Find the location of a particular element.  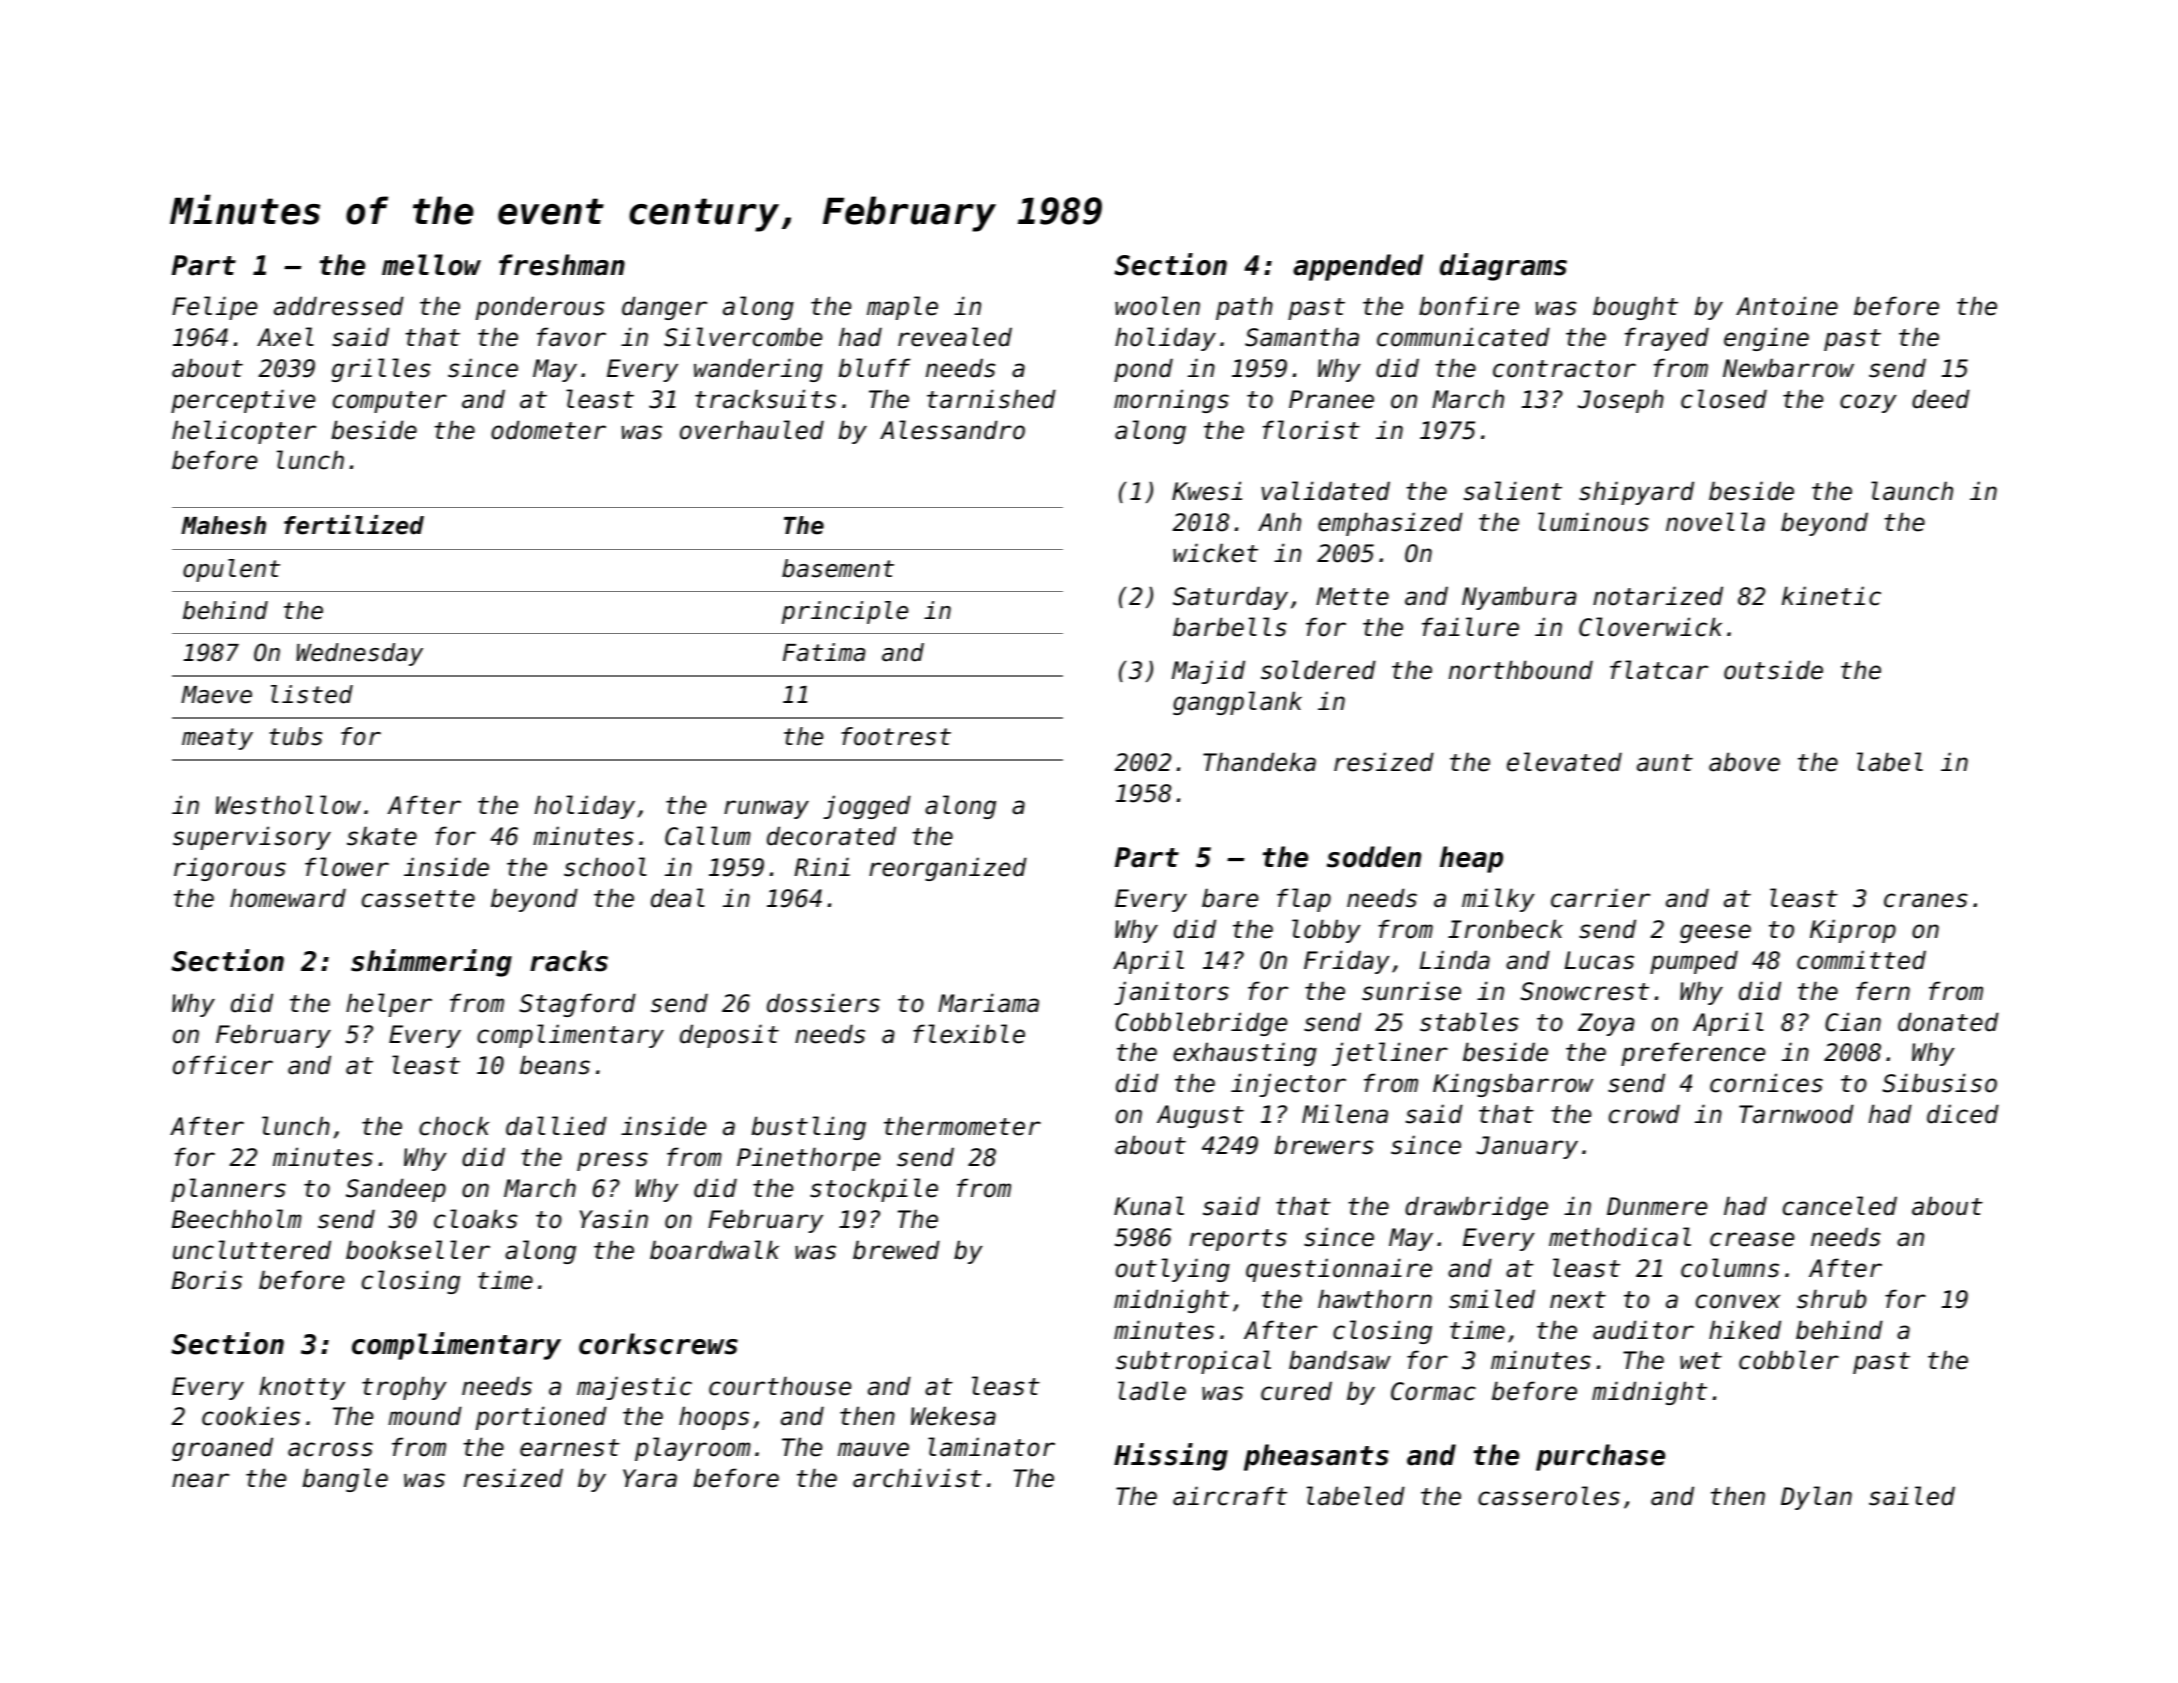

archivist is located at coordinates (917, 1478).
